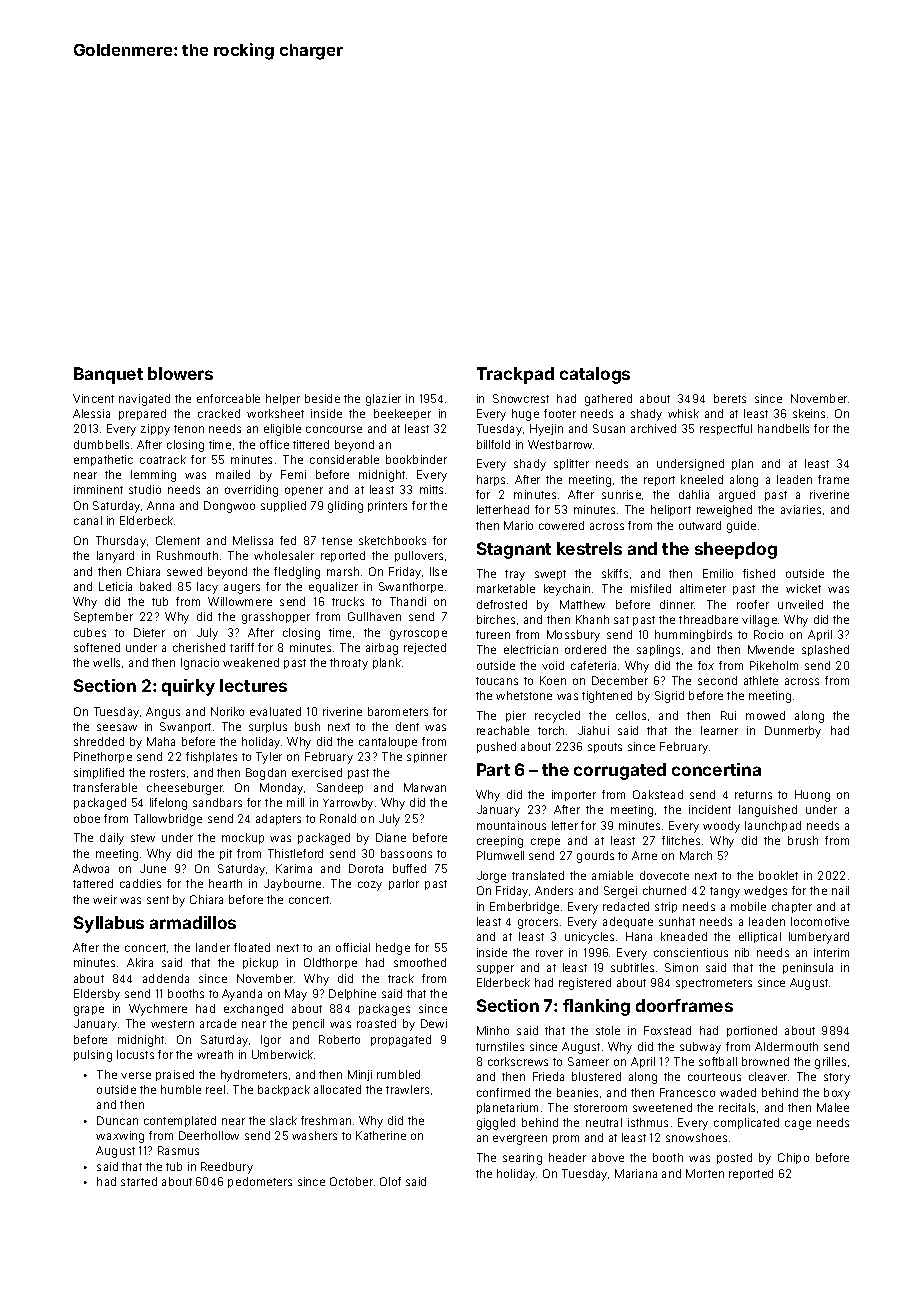 This screenshot has height=1308, width=924. I want to click on kneeled, so click(702, 479).
